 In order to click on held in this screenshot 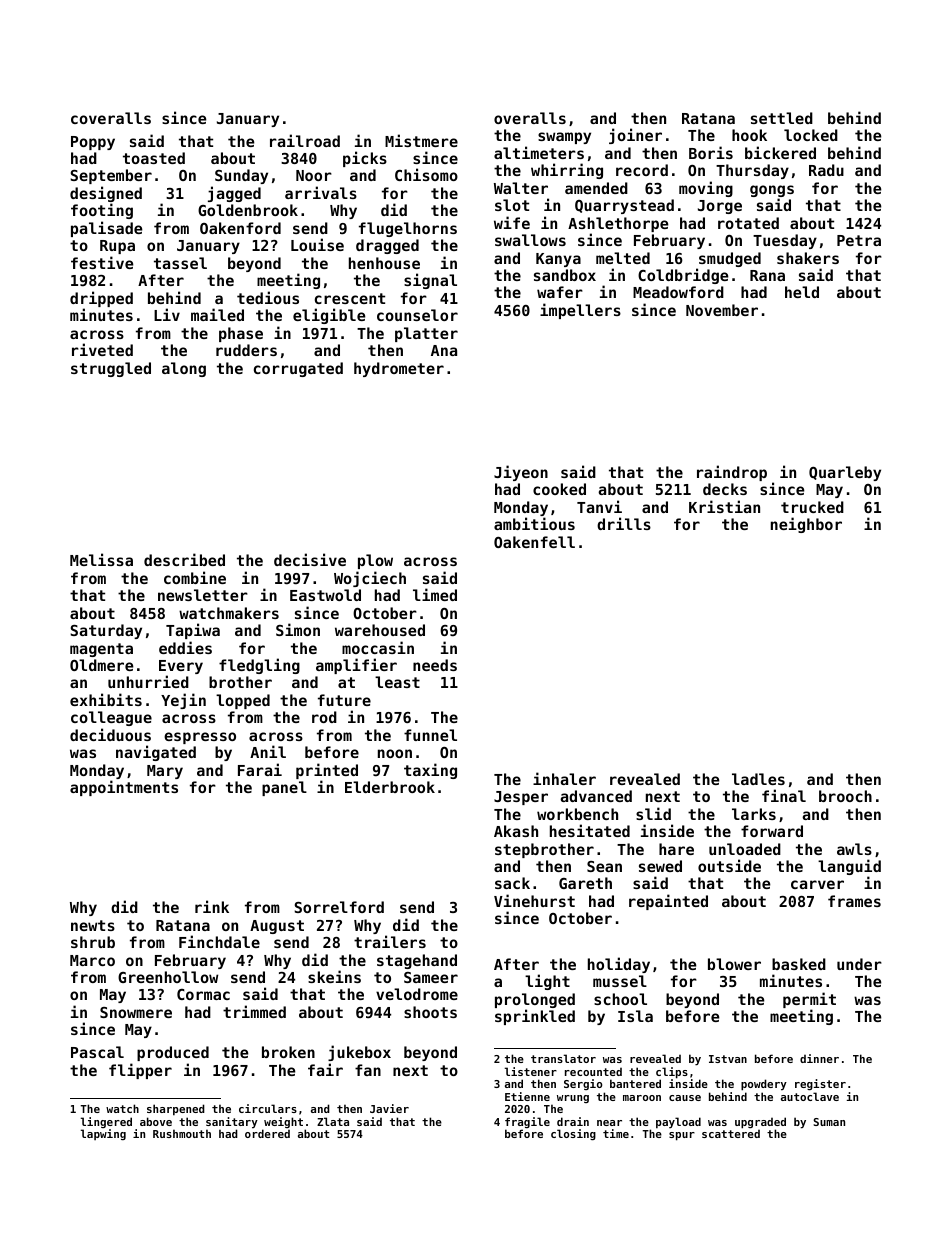, I will do `click(802, 292)`.
